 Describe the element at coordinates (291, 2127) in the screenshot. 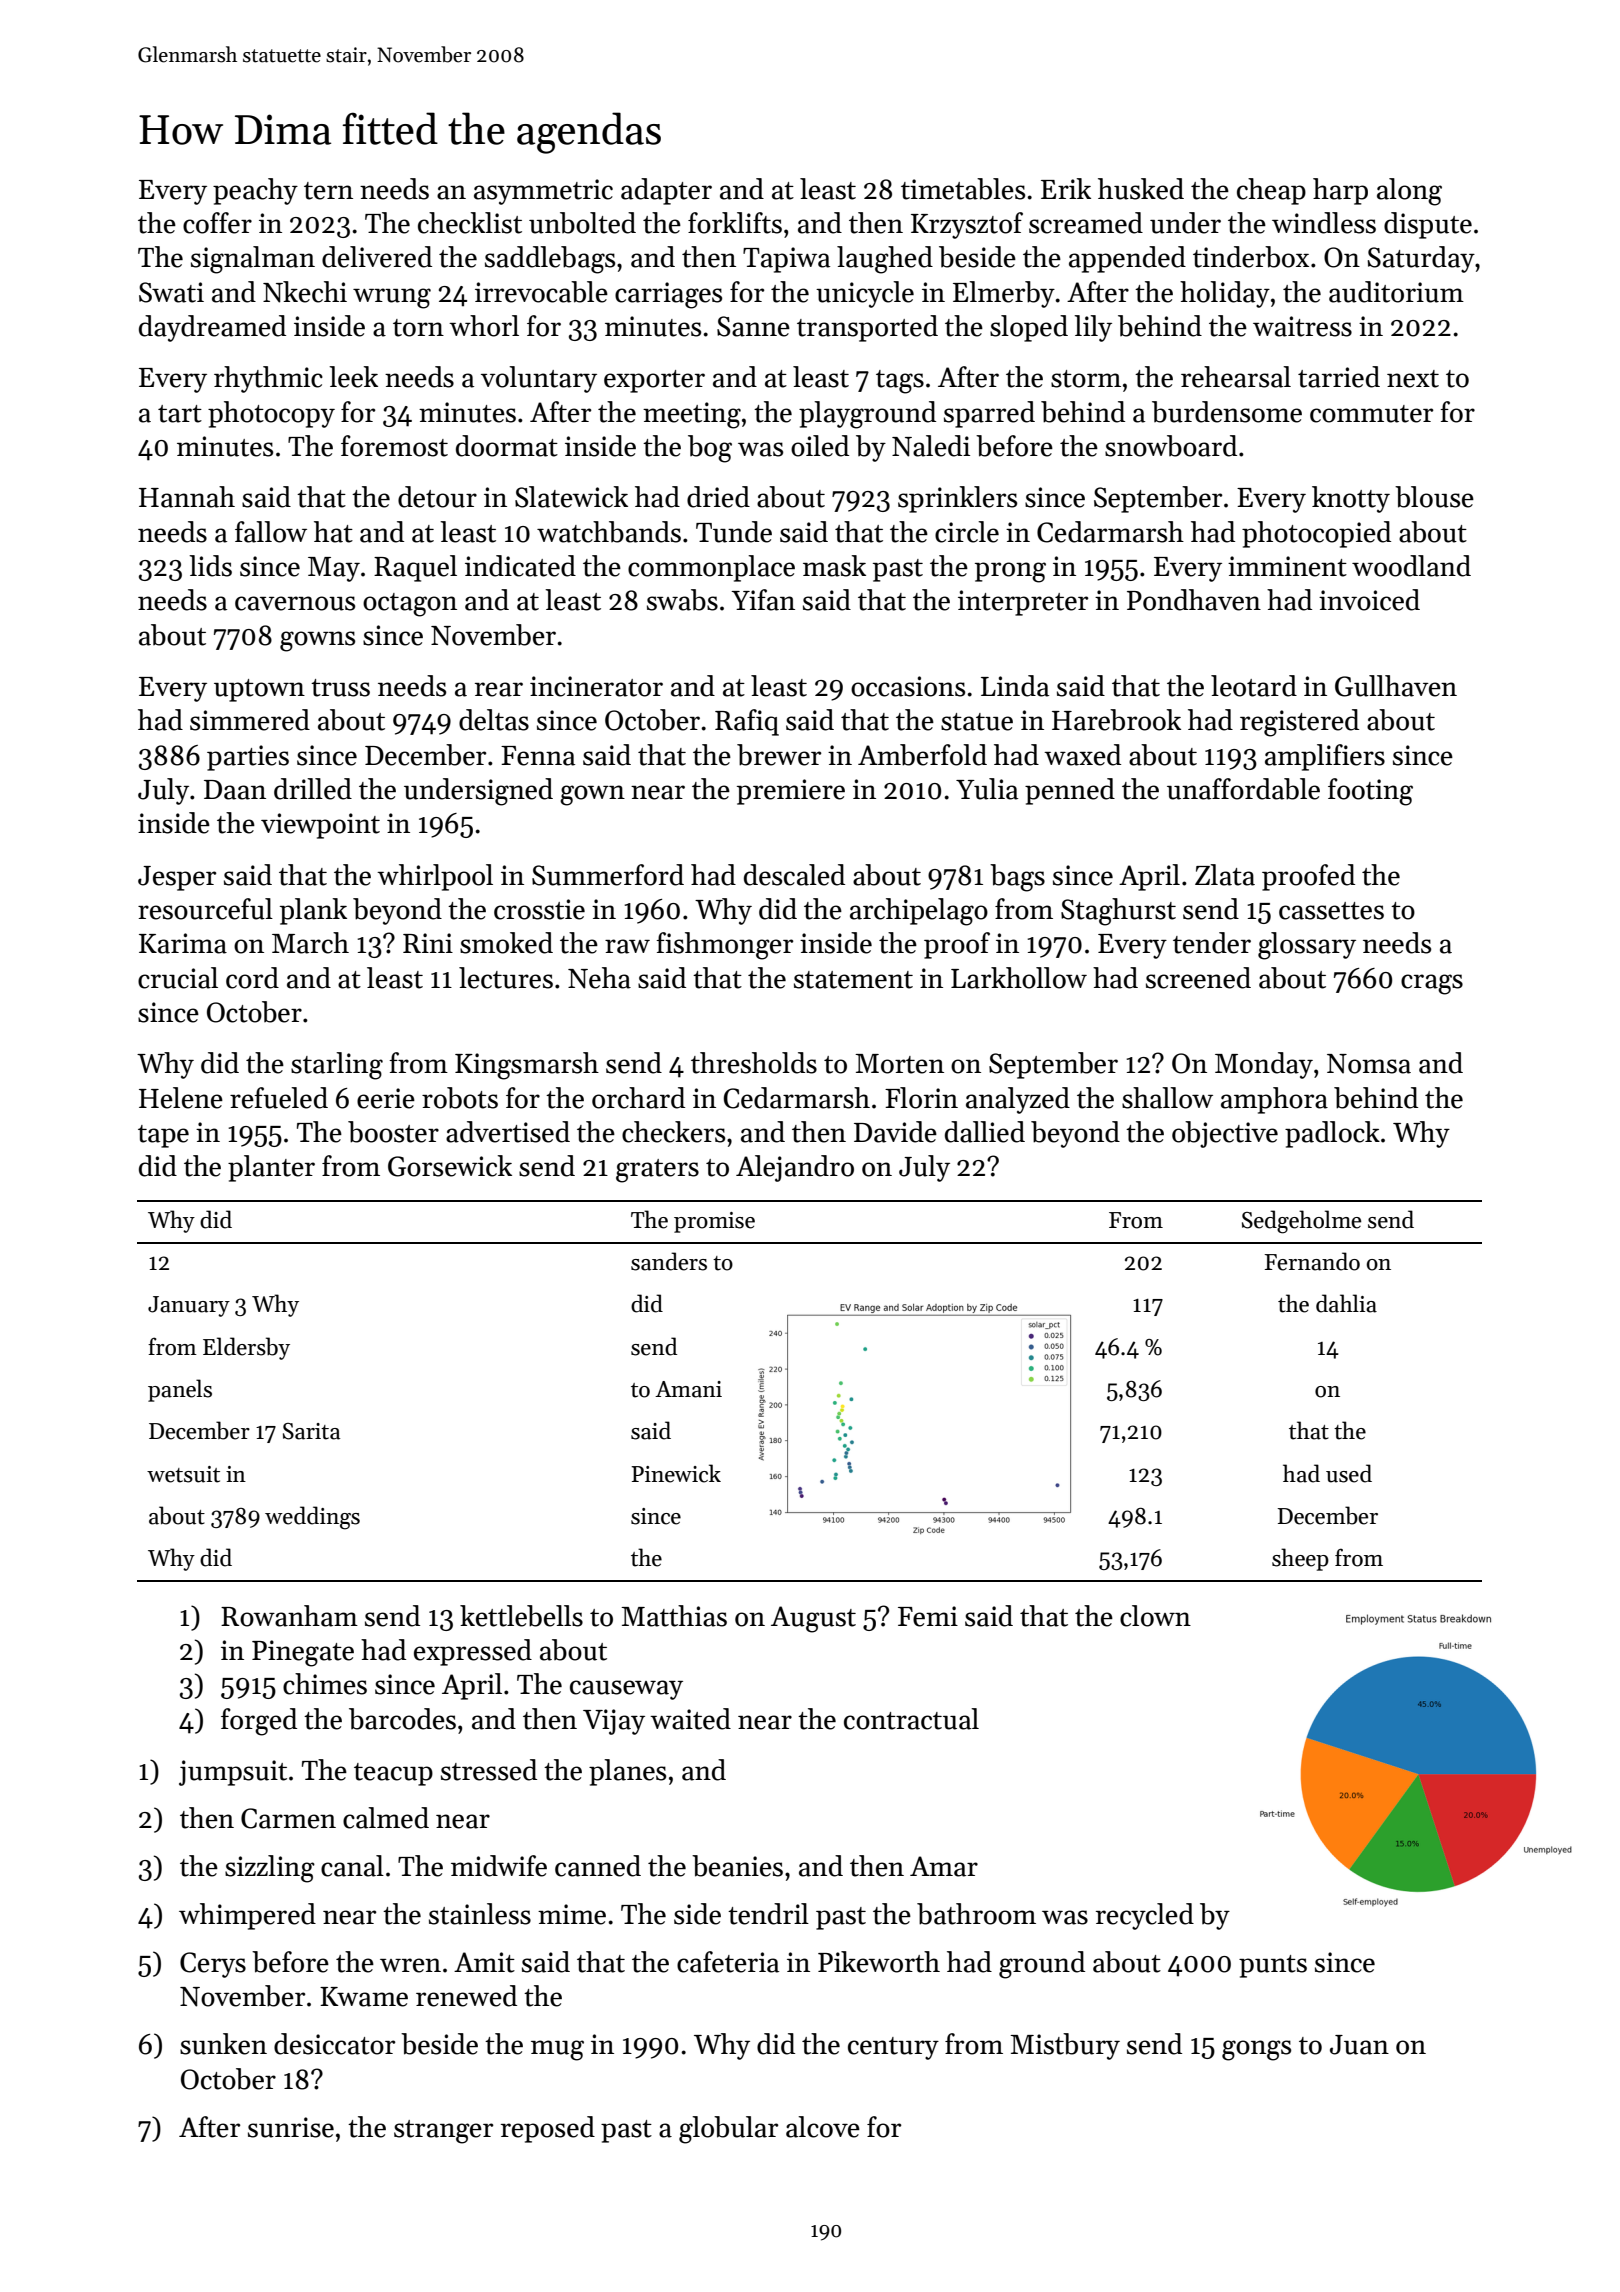

I see `sunrise` at that location.
